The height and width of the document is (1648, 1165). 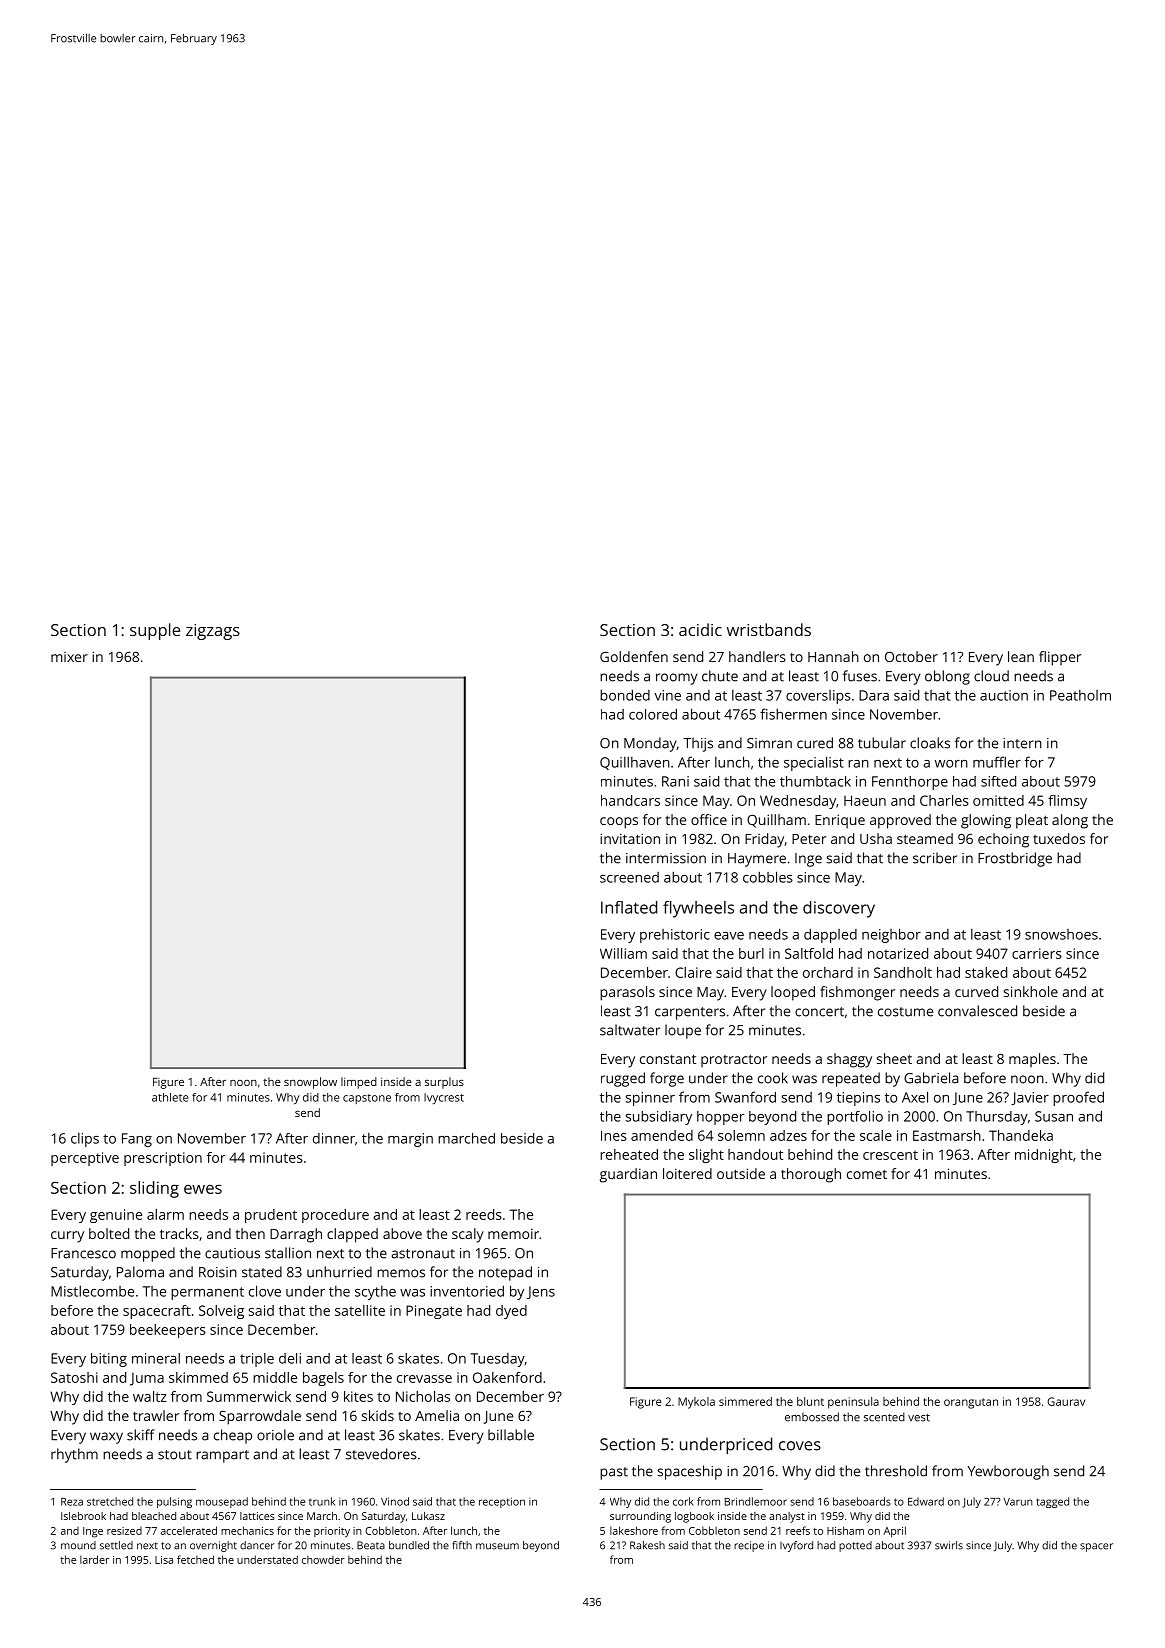 I want to click on comet, so click(x=867, y=1174).
